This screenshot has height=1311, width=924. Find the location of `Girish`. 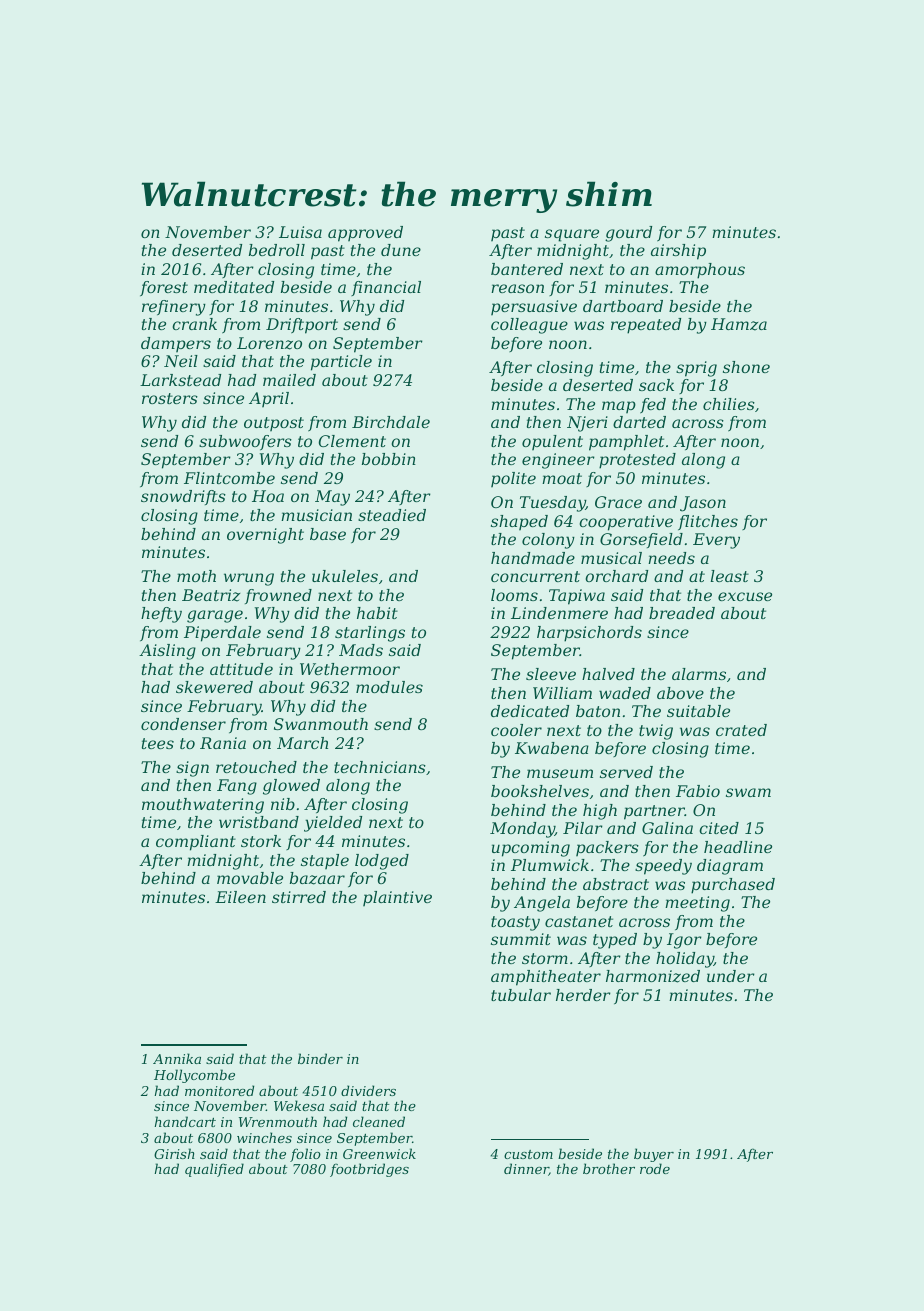

Girish is located at coordinates (174, 1153).
